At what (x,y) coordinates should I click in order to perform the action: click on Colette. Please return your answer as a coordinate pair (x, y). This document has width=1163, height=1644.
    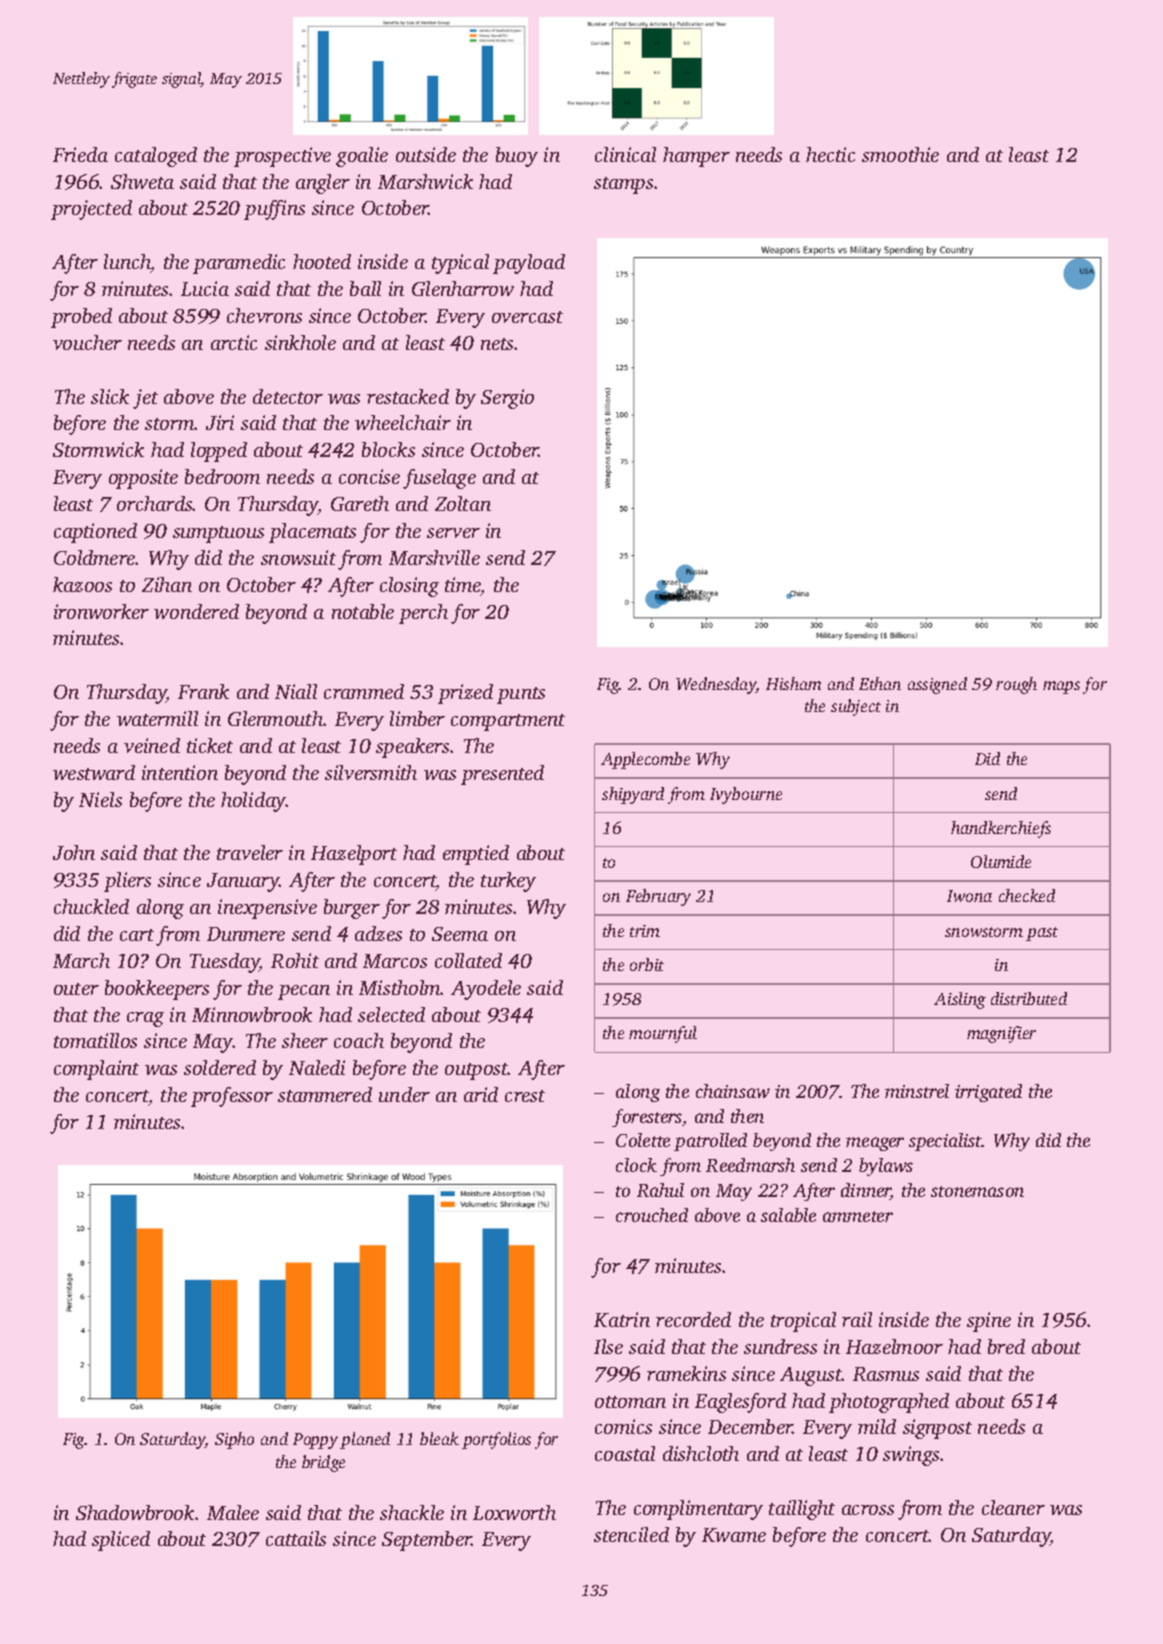
    Looking at the image, I should click on (643, 1140).
